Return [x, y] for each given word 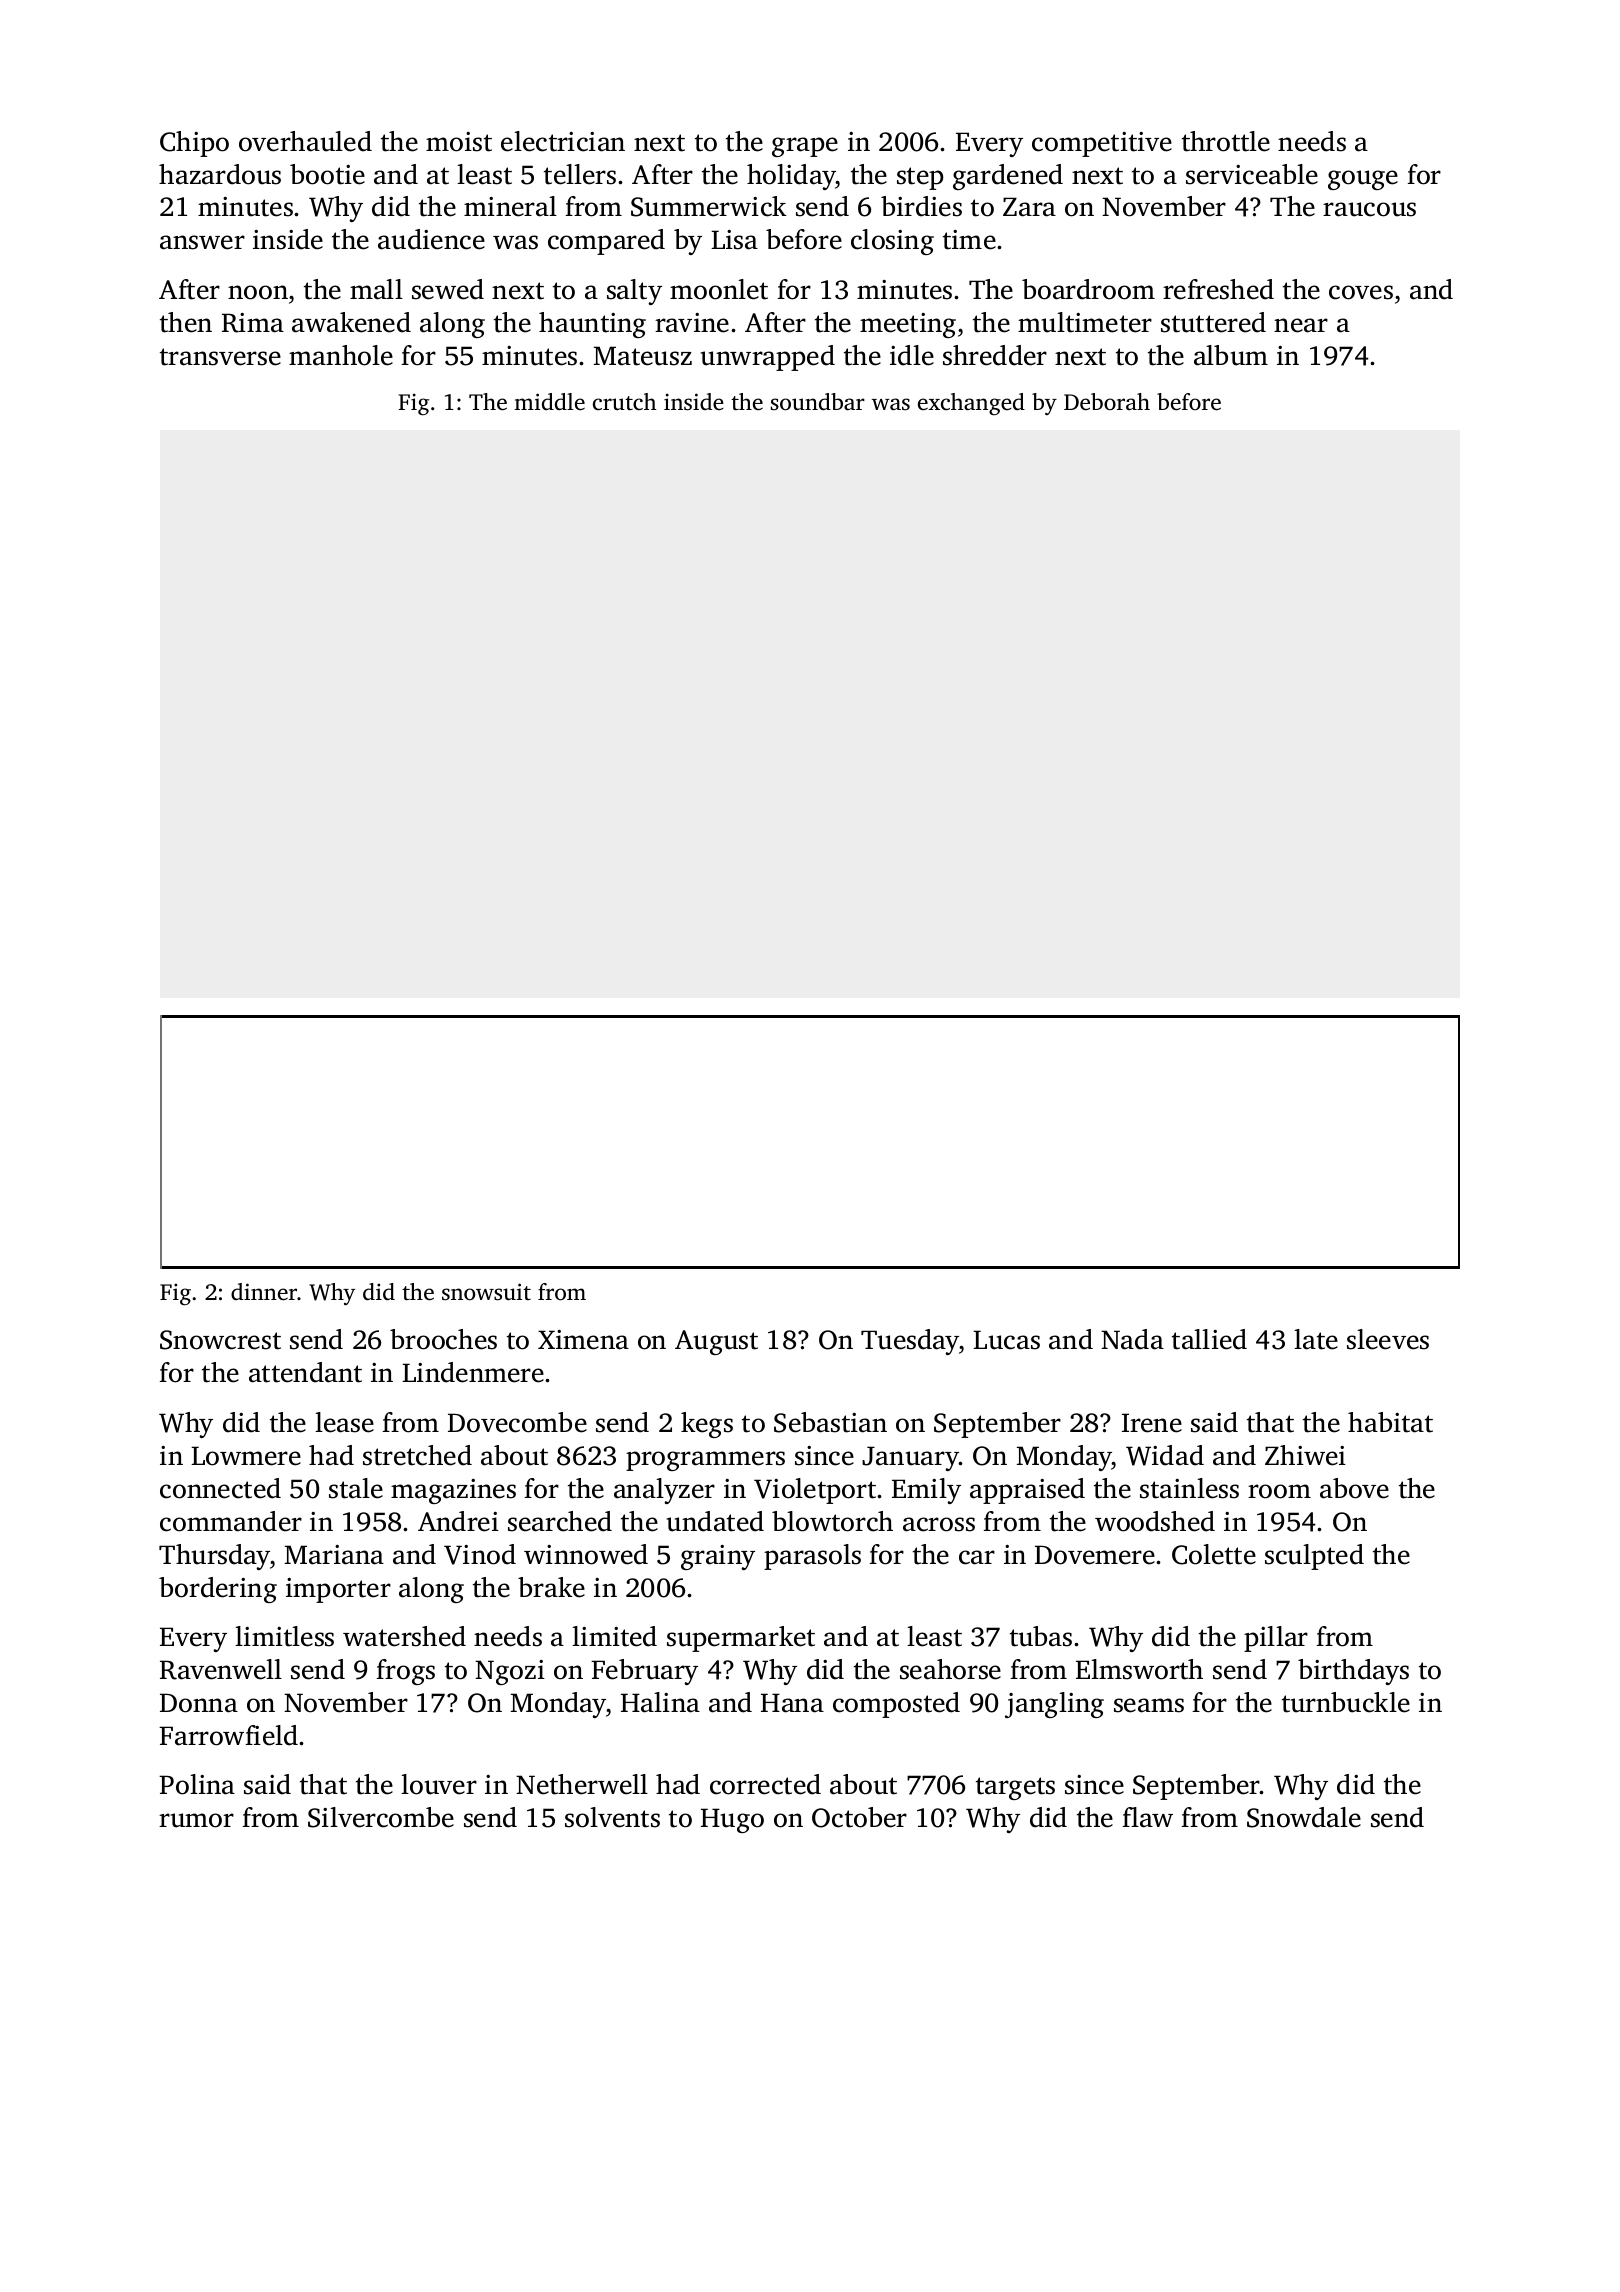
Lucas [1006, 1340]
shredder [995, 355]
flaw [1148, 1817]
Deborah [1107, 402]
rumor [196, 1820]
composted [896, 1705]
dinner [264, 1292]
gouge [1363, 180]
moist [459, 142]
